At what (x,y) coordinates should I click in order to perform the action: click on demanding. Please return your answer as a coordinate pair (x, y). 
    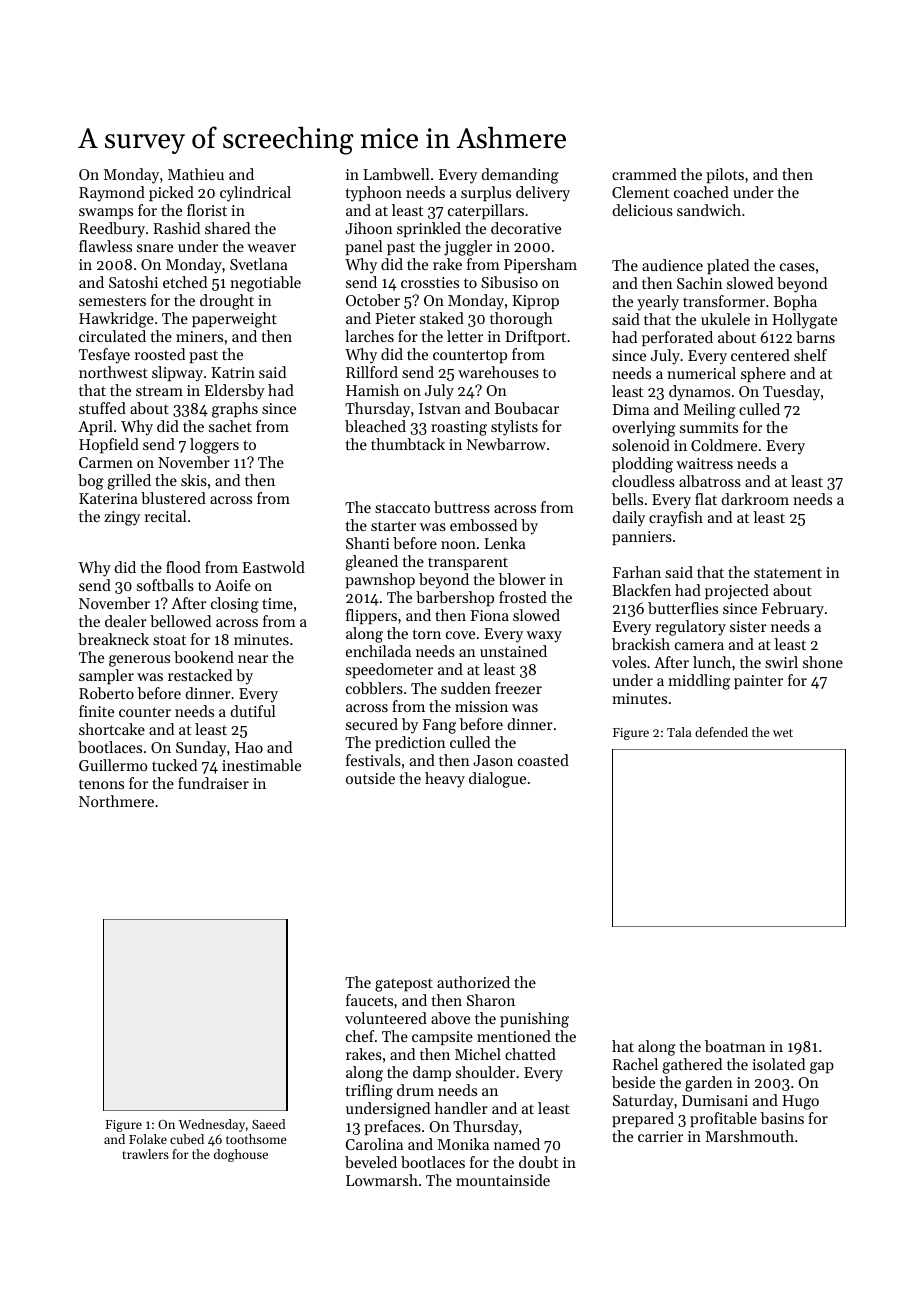
    Looking at the image, I should click on (520, 176).
